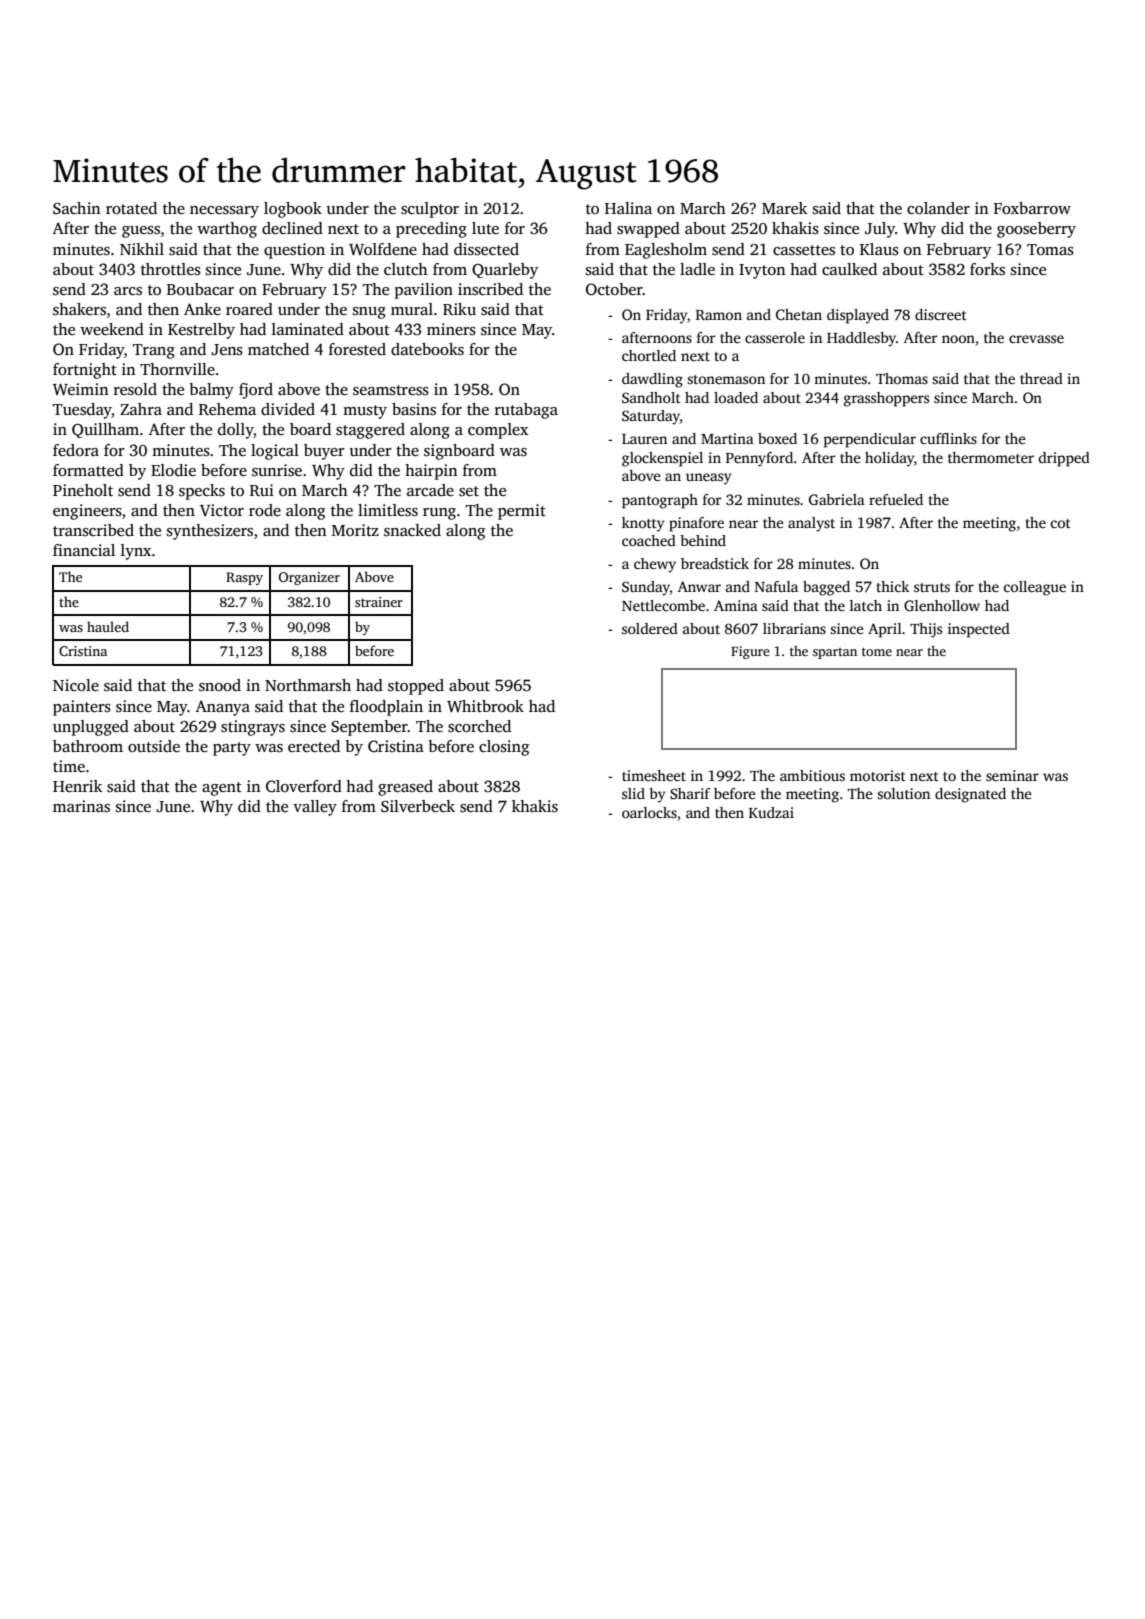 The image size is (1145, 1619). What do you see at coordinates (650, 628) in the screenshot?
I see `soldered` at bounding box center [650, 628].
